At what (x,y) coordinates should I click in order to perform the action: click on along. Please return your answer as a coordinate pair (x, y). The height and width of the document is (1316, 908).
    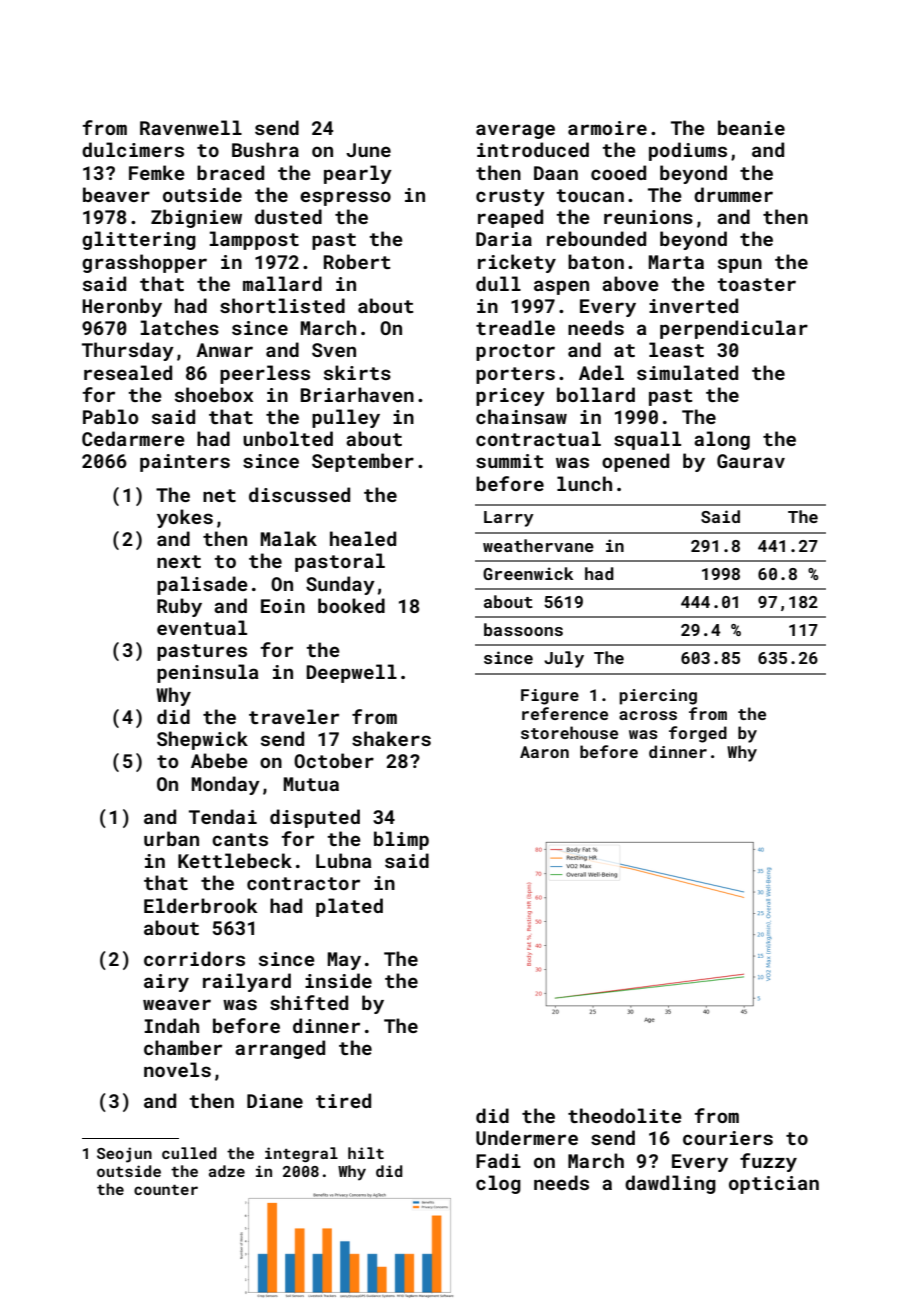
    Looking at the image, I should click on (722, 440).
